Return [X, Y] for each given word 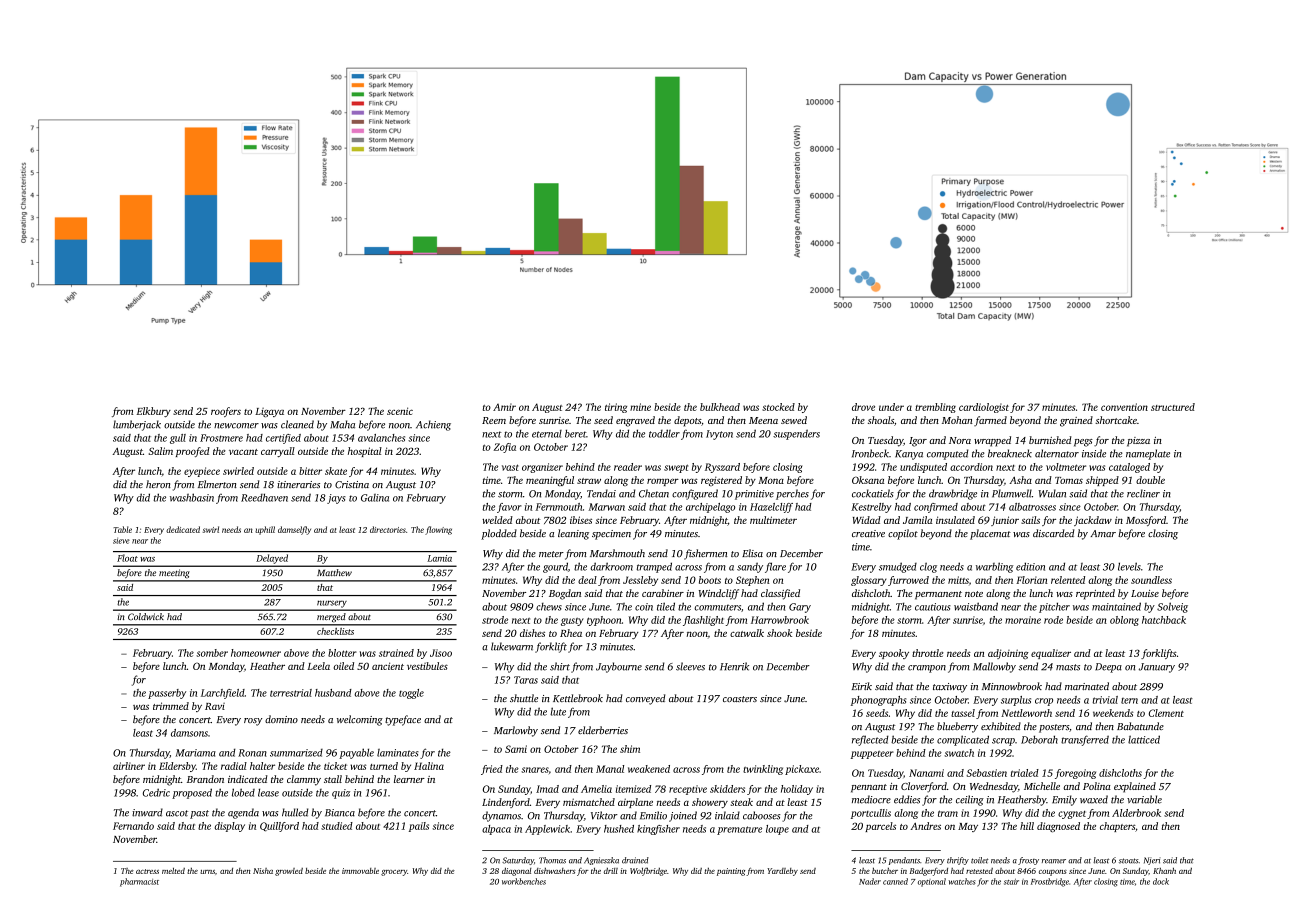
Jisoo [441, 653]
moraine [1023, 620]
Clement [1166, 713]
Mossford [1146, 521]
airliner [129, 766]
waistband [976, 606]
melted [173, 871]
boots [710, 580]
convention [1124, 407]
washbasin [192, 497]
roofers [226, 412]
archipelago [710, 508]
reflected [870, 740]
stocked [778, 407]
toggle [411, 694]
